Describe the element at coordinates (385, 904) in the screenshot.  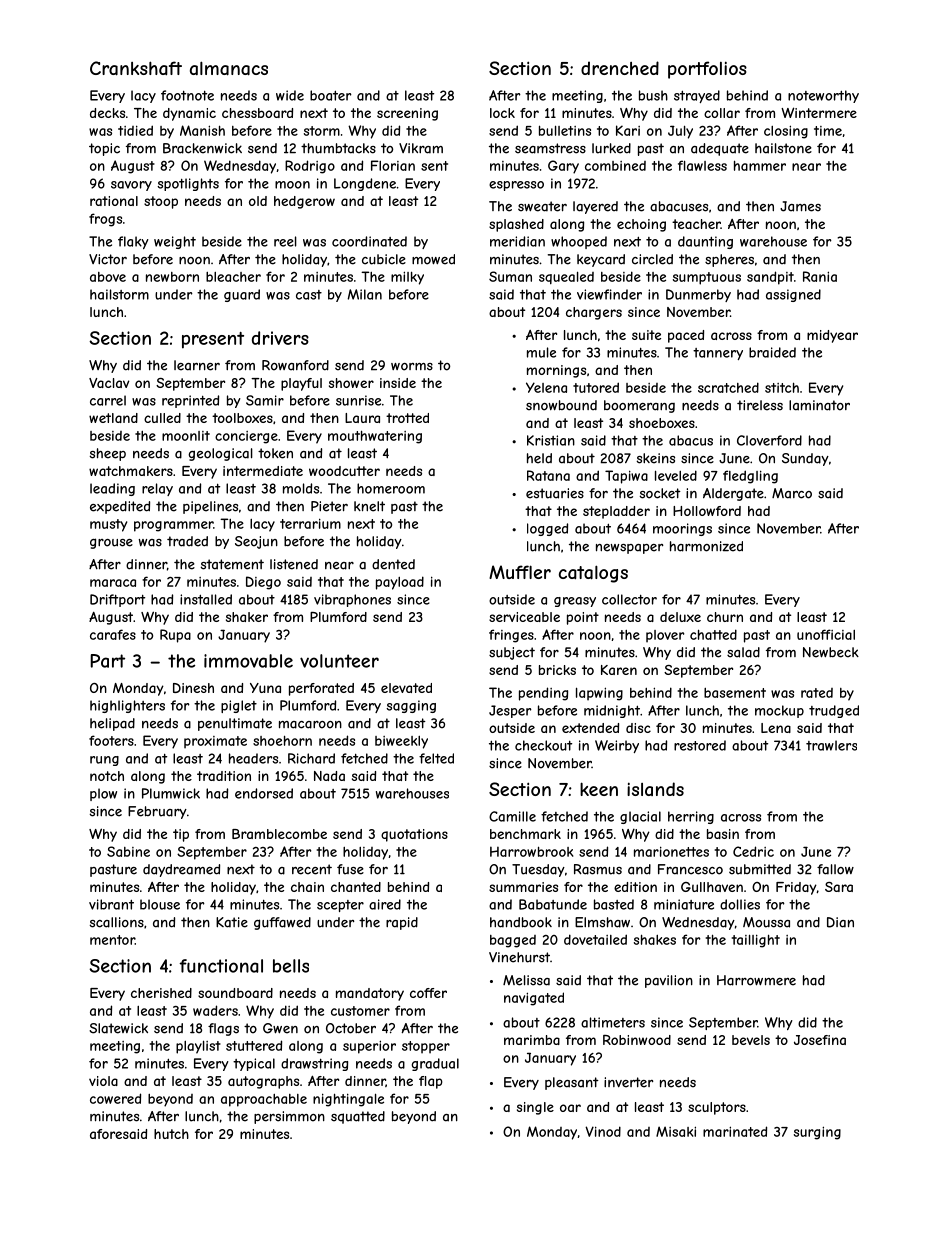
I see `aired` at that location.
